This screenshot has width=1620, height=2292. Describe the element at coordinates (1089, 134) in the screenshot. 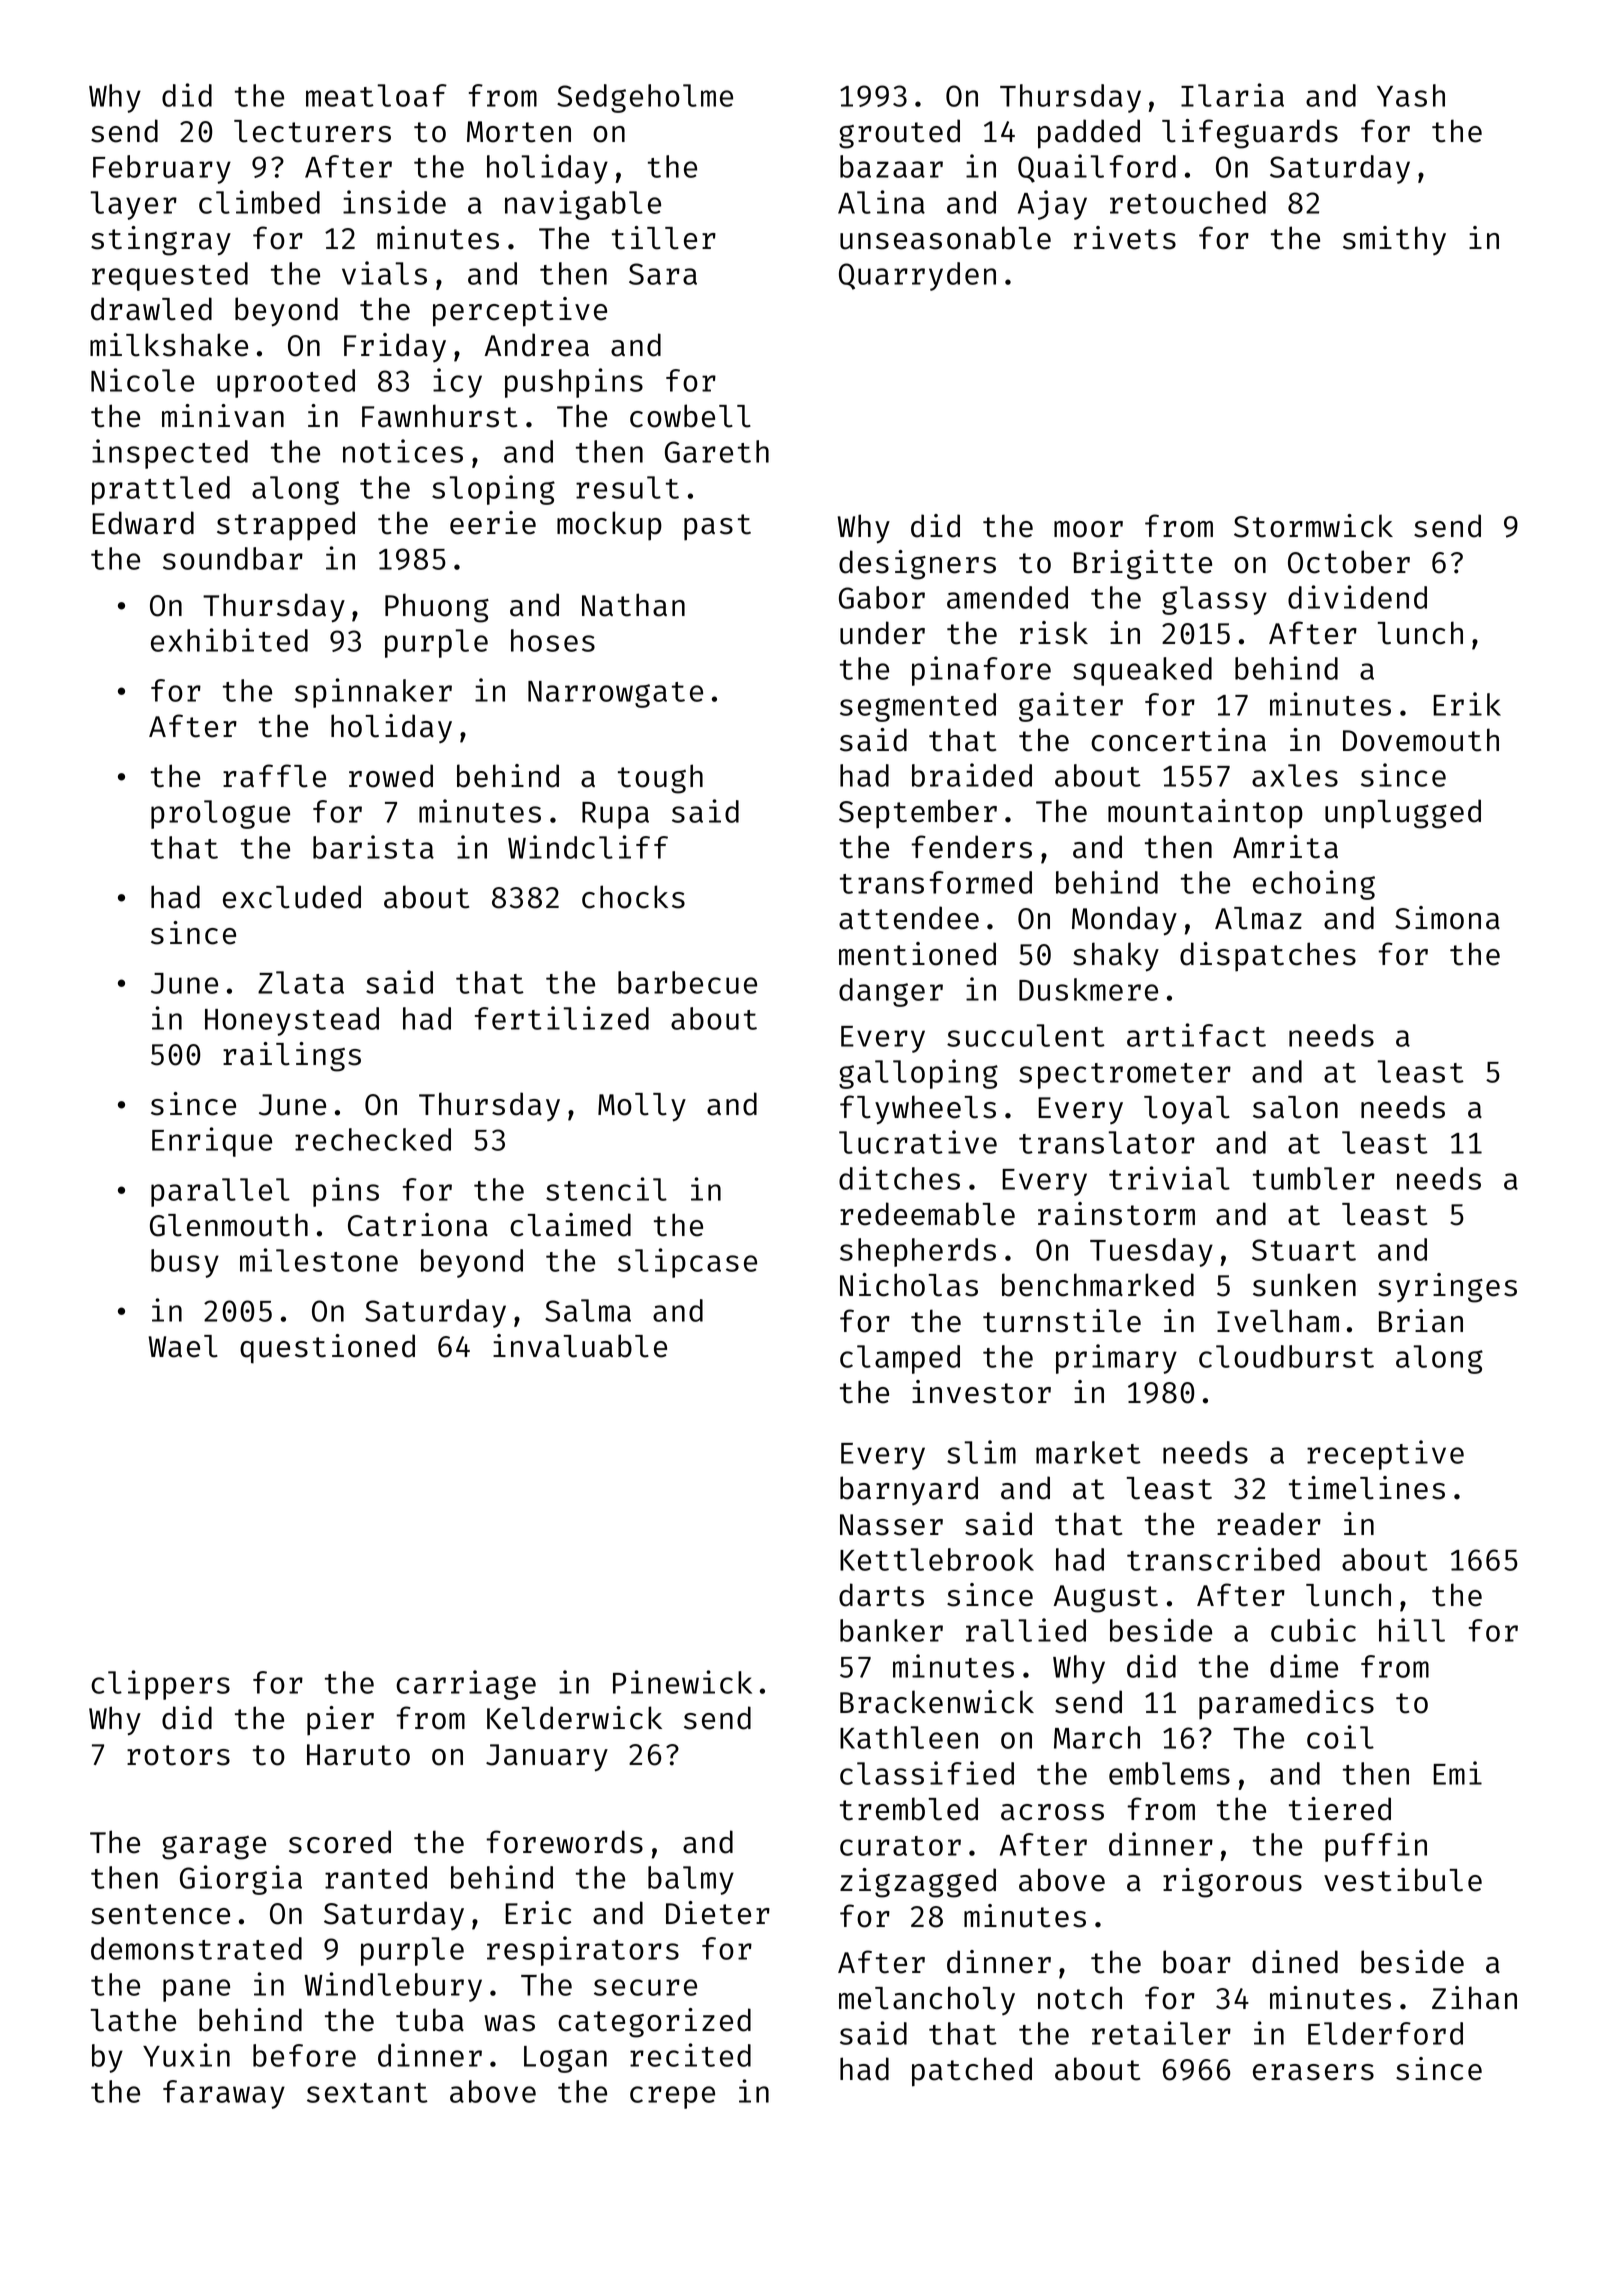

I see `padded` at that location.
